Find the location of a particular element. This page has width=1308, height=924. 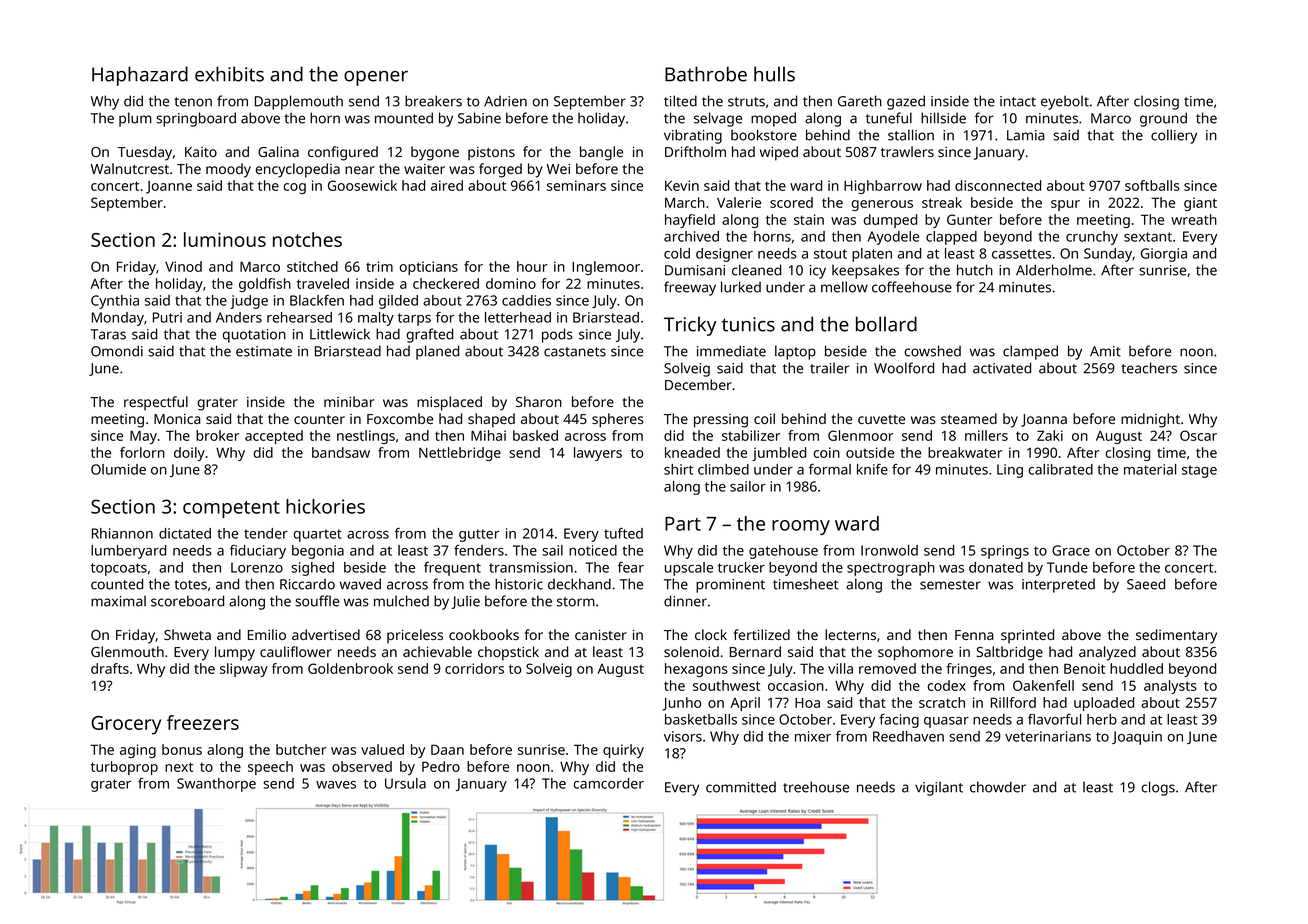

Shweta is located at coordinates (187, 634).
